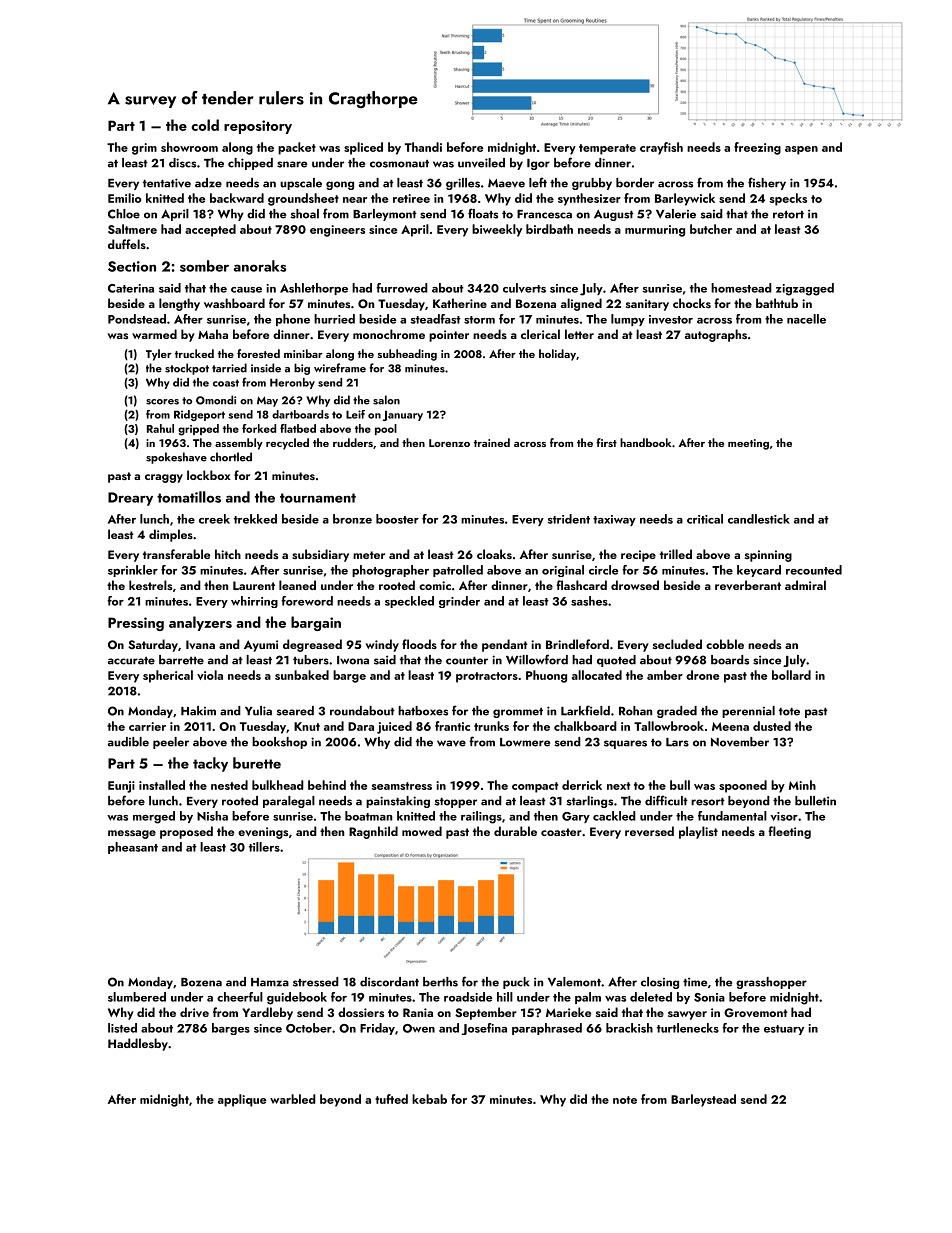  I want to click on pendant, so click(505, 645).
